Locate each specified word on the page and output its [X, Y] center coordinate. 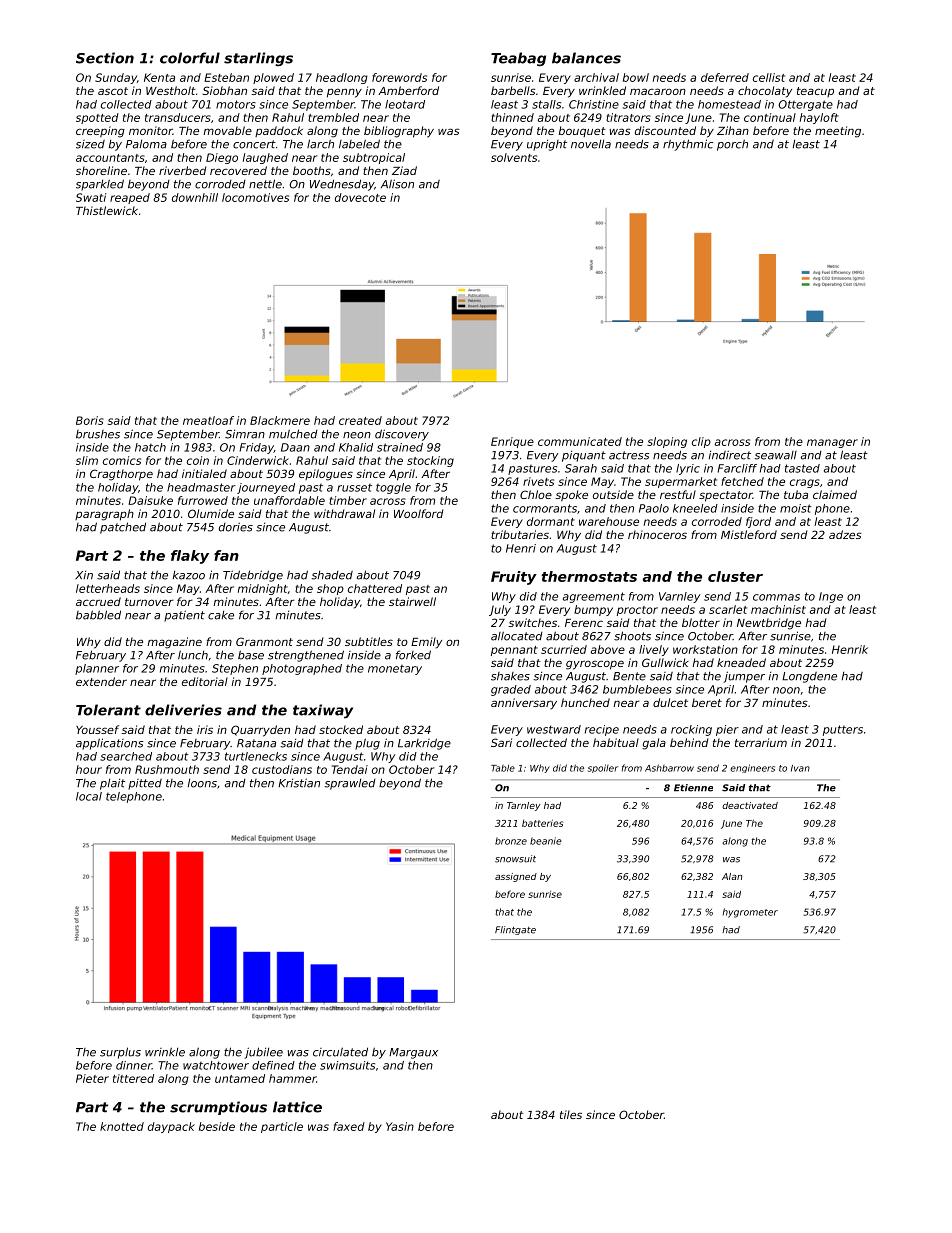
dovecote [360, 197]
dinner [134, 1065]
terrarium [761, 742]
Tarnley [524, 806]
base [251, 655]
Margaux [413, 1053]
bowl [636, 77]
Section [105, 58]
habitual [616, 742]
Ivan [800, 768]
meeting [838, 132]
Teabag [518, 59]
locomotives [255, 197]
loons [202, 783]
